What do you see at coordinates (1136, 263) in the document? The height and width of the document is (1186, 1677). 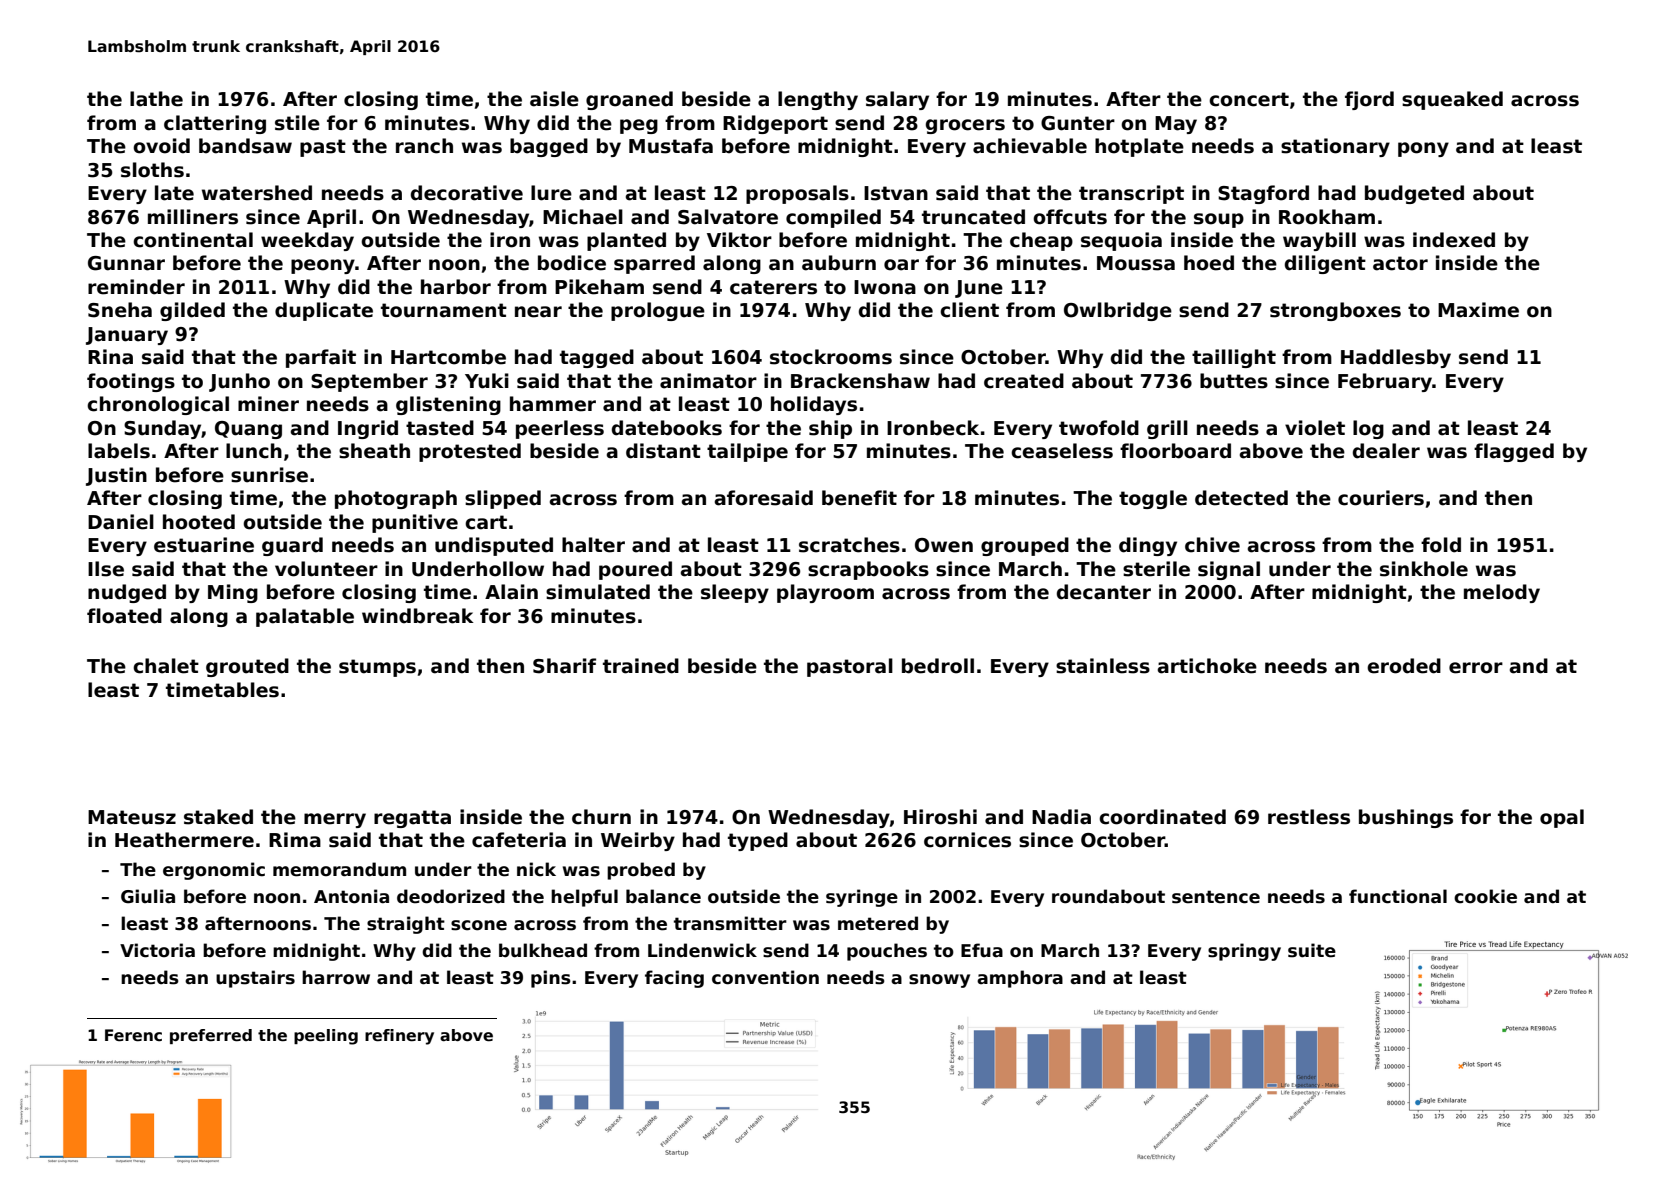 I see `Moussa` at bounding box center [1136, 263].
